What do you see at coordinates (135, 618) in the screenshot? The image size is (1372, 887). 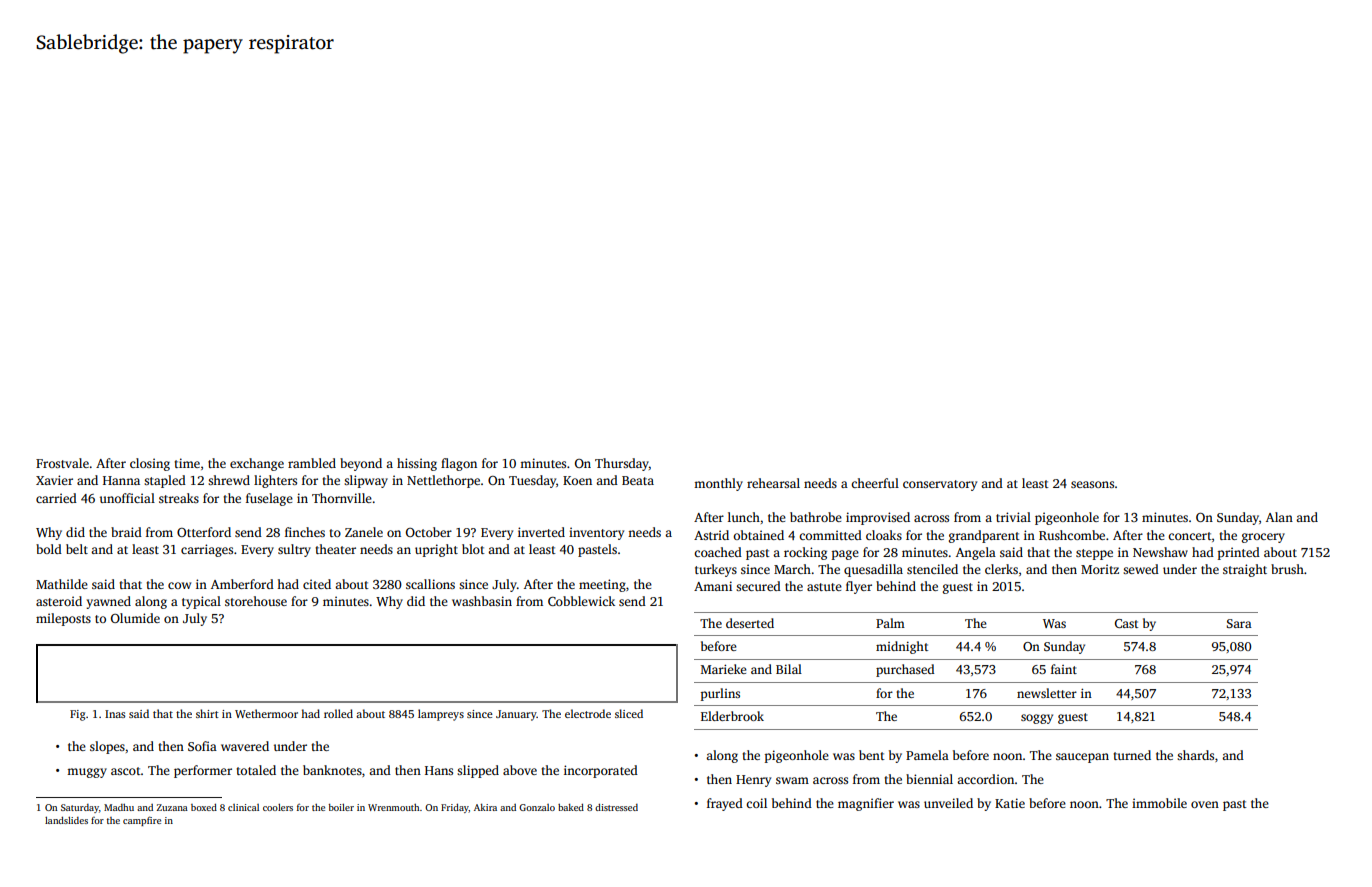 I see `Olumide` at bounding box center [135, 618].
